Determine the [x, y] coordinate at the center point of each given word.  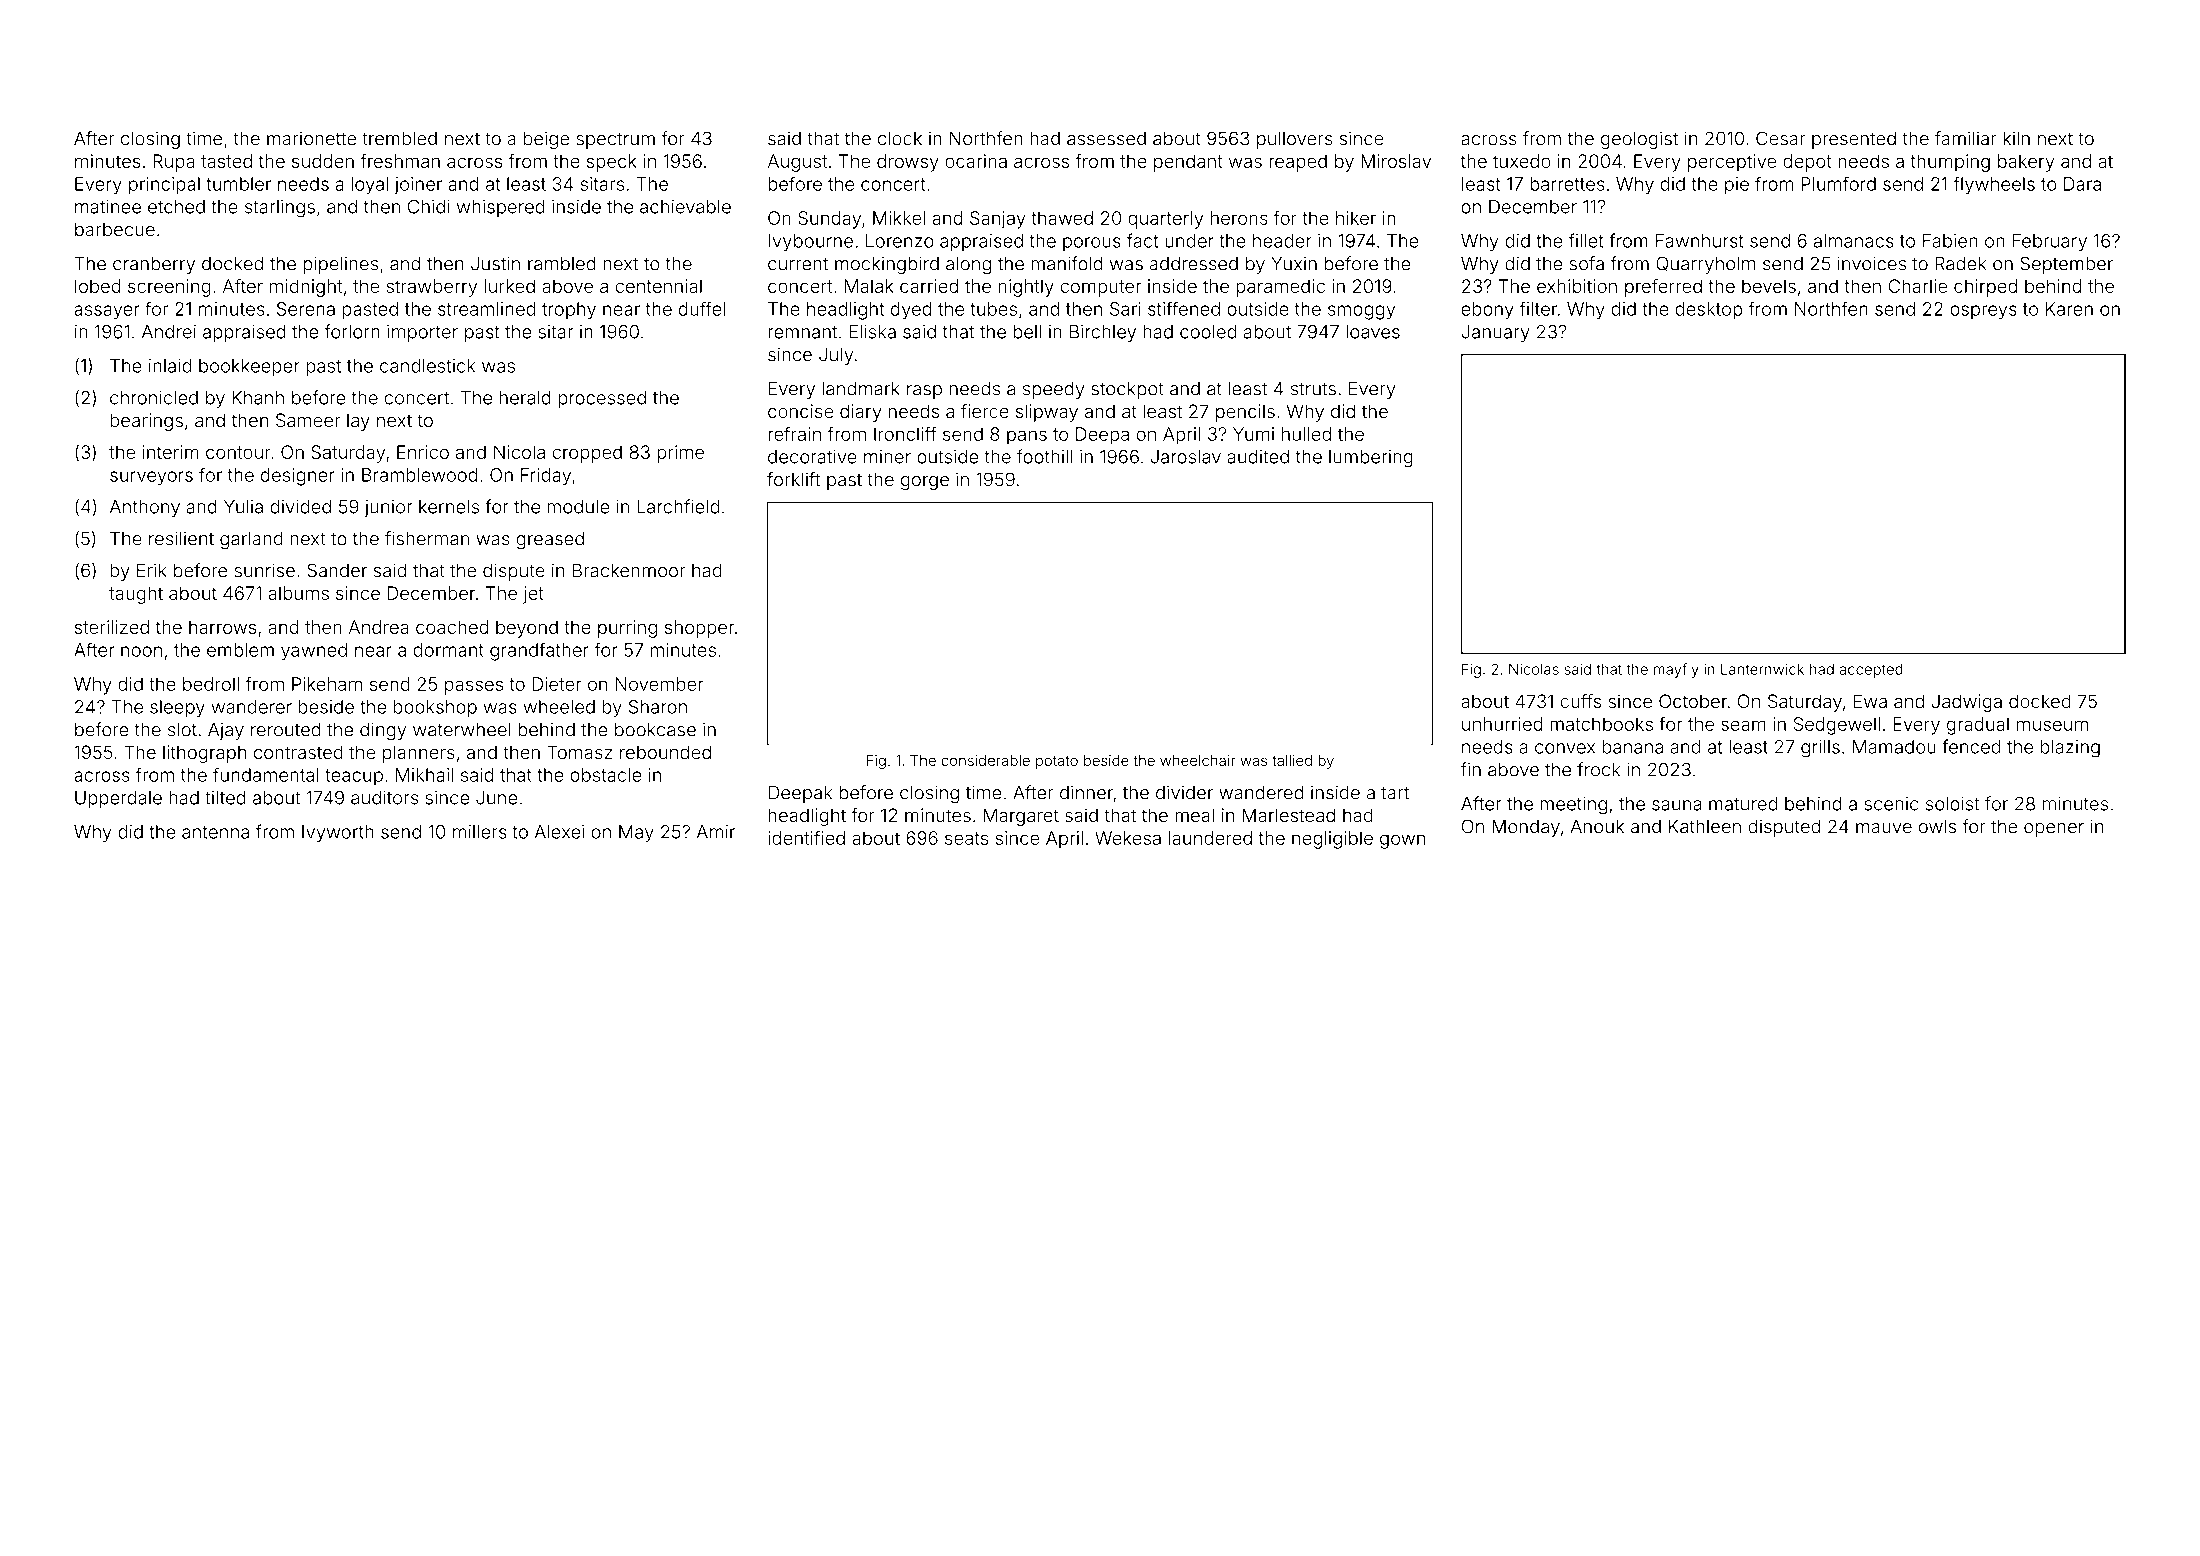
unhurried [1502, 724]
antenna [215, 832]
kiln [2016, 138]
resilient [181, 538]
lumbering [1371, 459]
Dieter [556, 684]
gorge [925, 483]
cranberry [154, 265]
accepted [1871, 671]
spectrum [615, 140]
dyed [911, 311]
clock [900, 138]
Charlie [1918, 286]
